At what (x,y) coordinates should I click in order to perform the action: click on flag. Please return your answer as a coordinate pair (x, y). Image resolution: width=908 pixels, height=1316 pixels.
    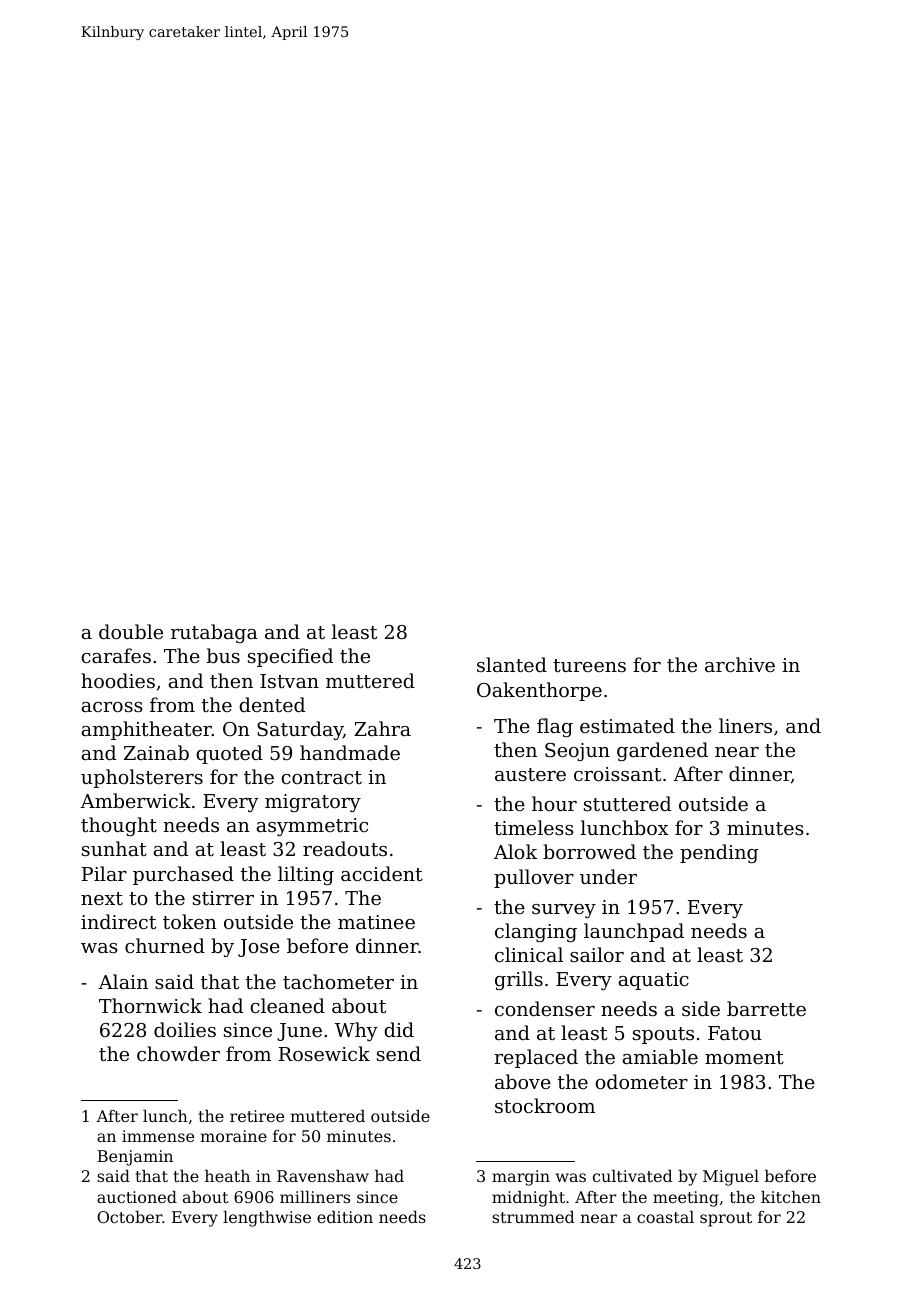
    Looking at the image, I should click on (555, 727).
